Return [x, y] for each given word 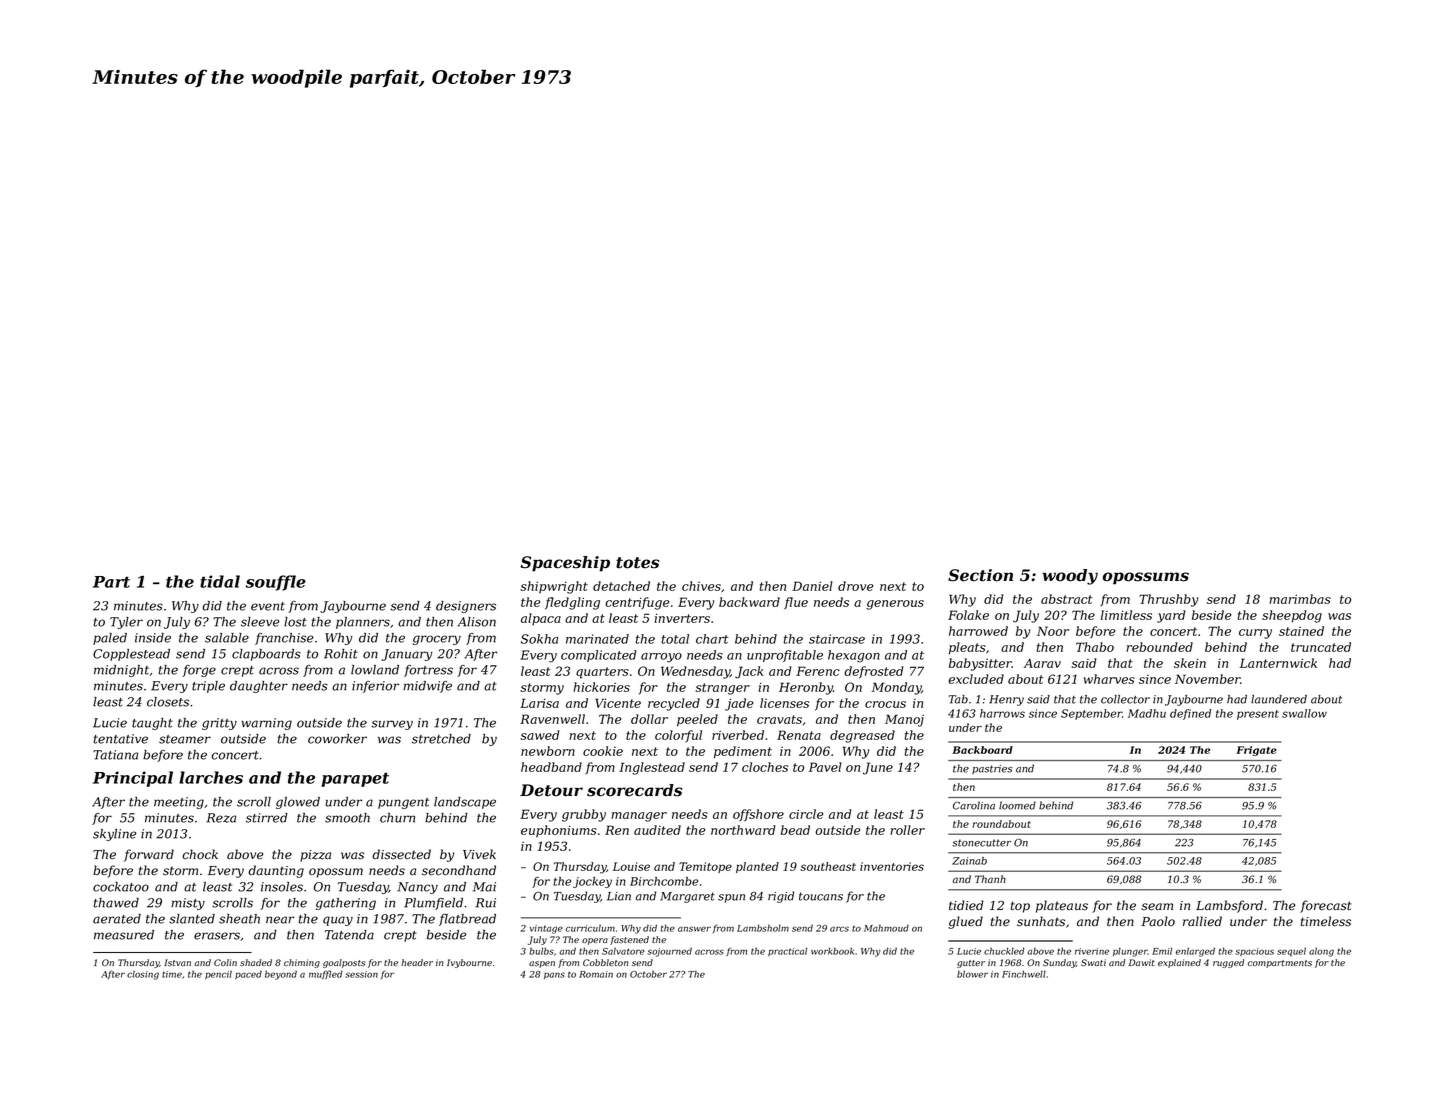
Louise [631, 866]
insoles [282, 887]
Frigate [1256, 751]
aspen [542, 964]
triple [208, 687]
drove [855, 586]
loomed [1017, 805]
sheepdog [1292, 616]
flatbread [467, 920]
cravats [779, 719]
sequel [1291, 952]
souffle [276, 583]
